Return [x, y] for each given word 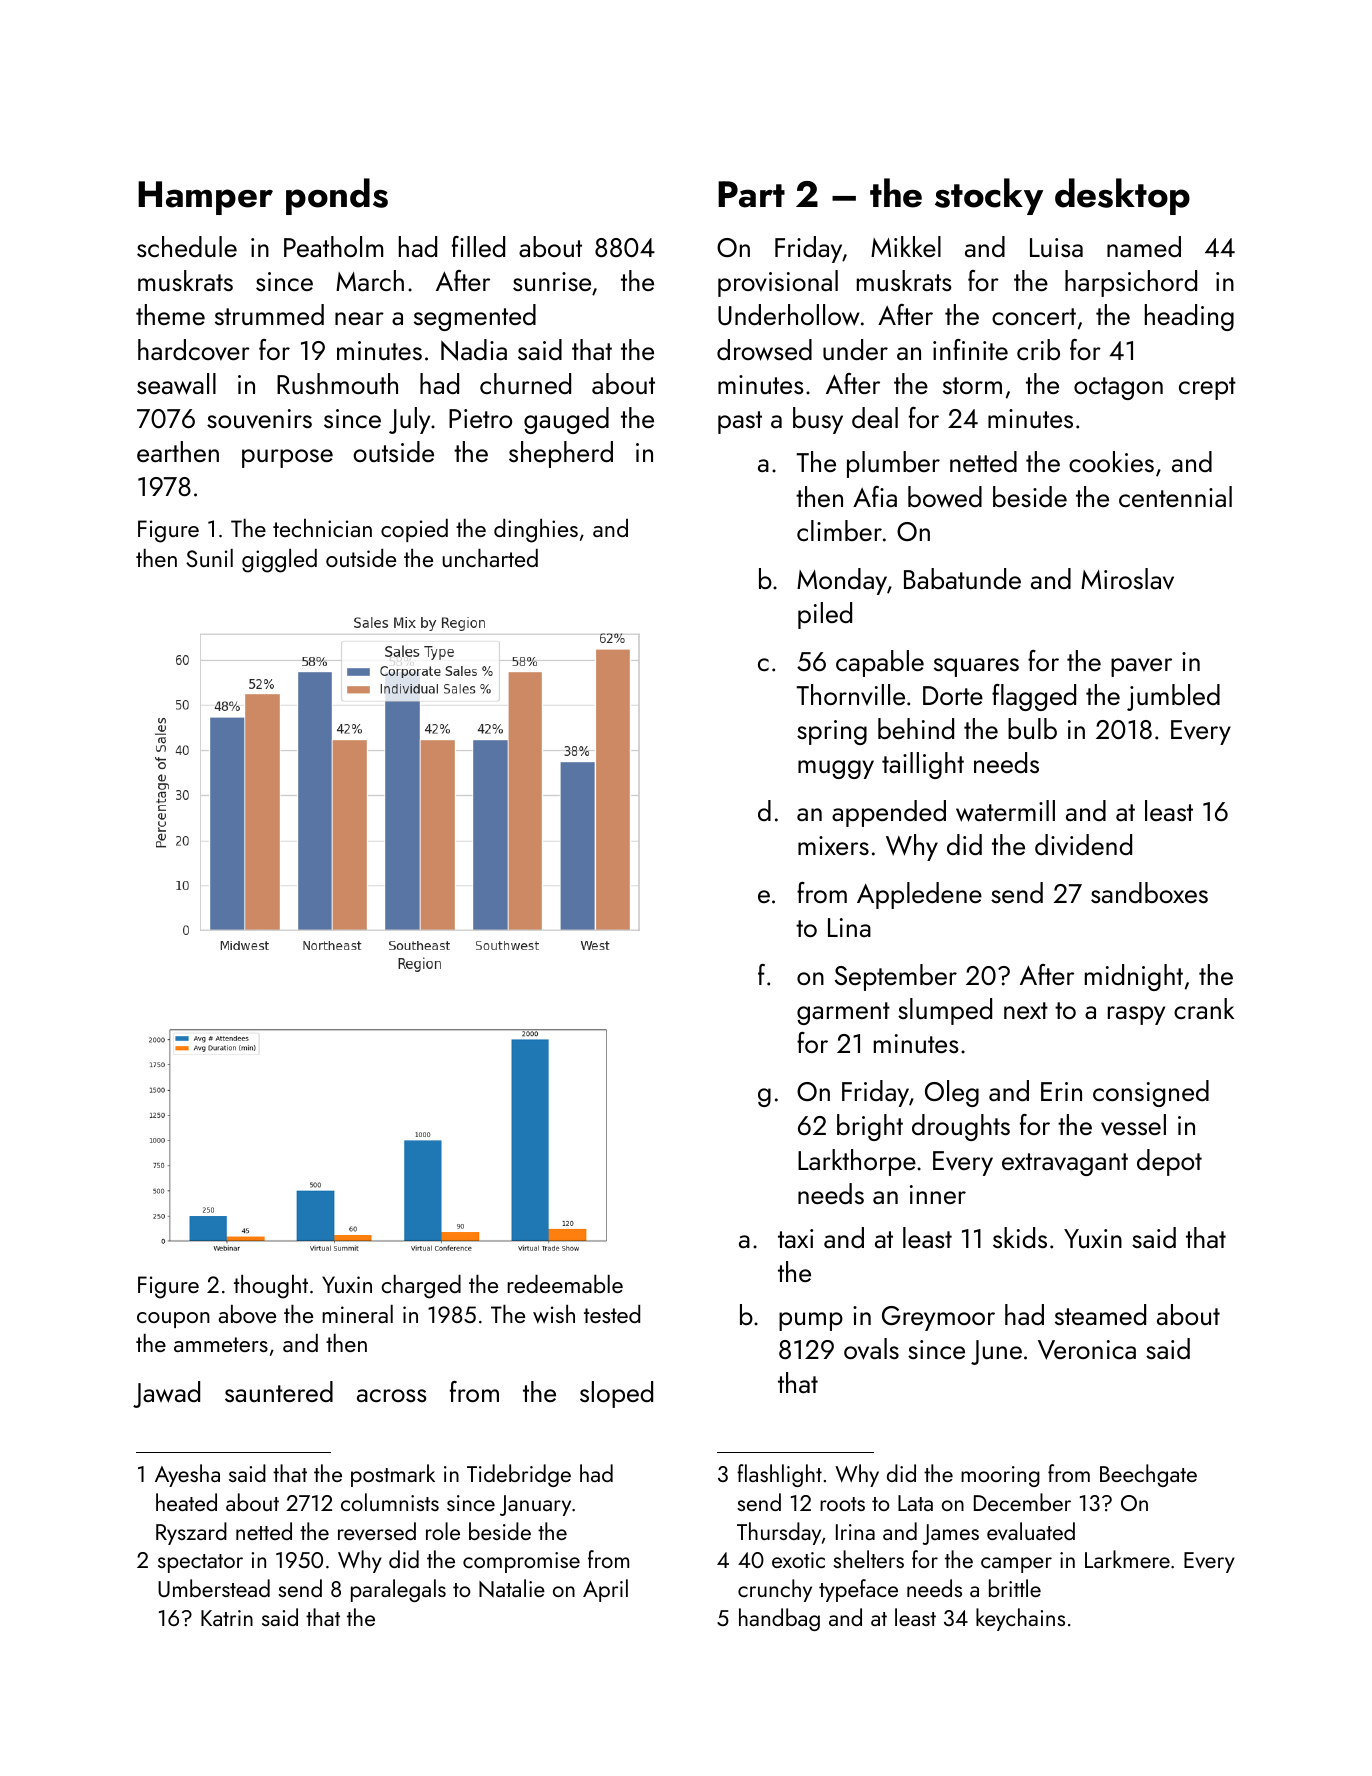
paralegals [398, 1590]
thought [271, 1286]
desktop [1122, 196]
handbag [779, 1619]
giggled [279, 560]
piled [825, 615]
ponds [337, 196]
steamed [1100, 1314]
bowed [945, 497]
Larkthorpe [857, 1162]
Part [751, 194]
